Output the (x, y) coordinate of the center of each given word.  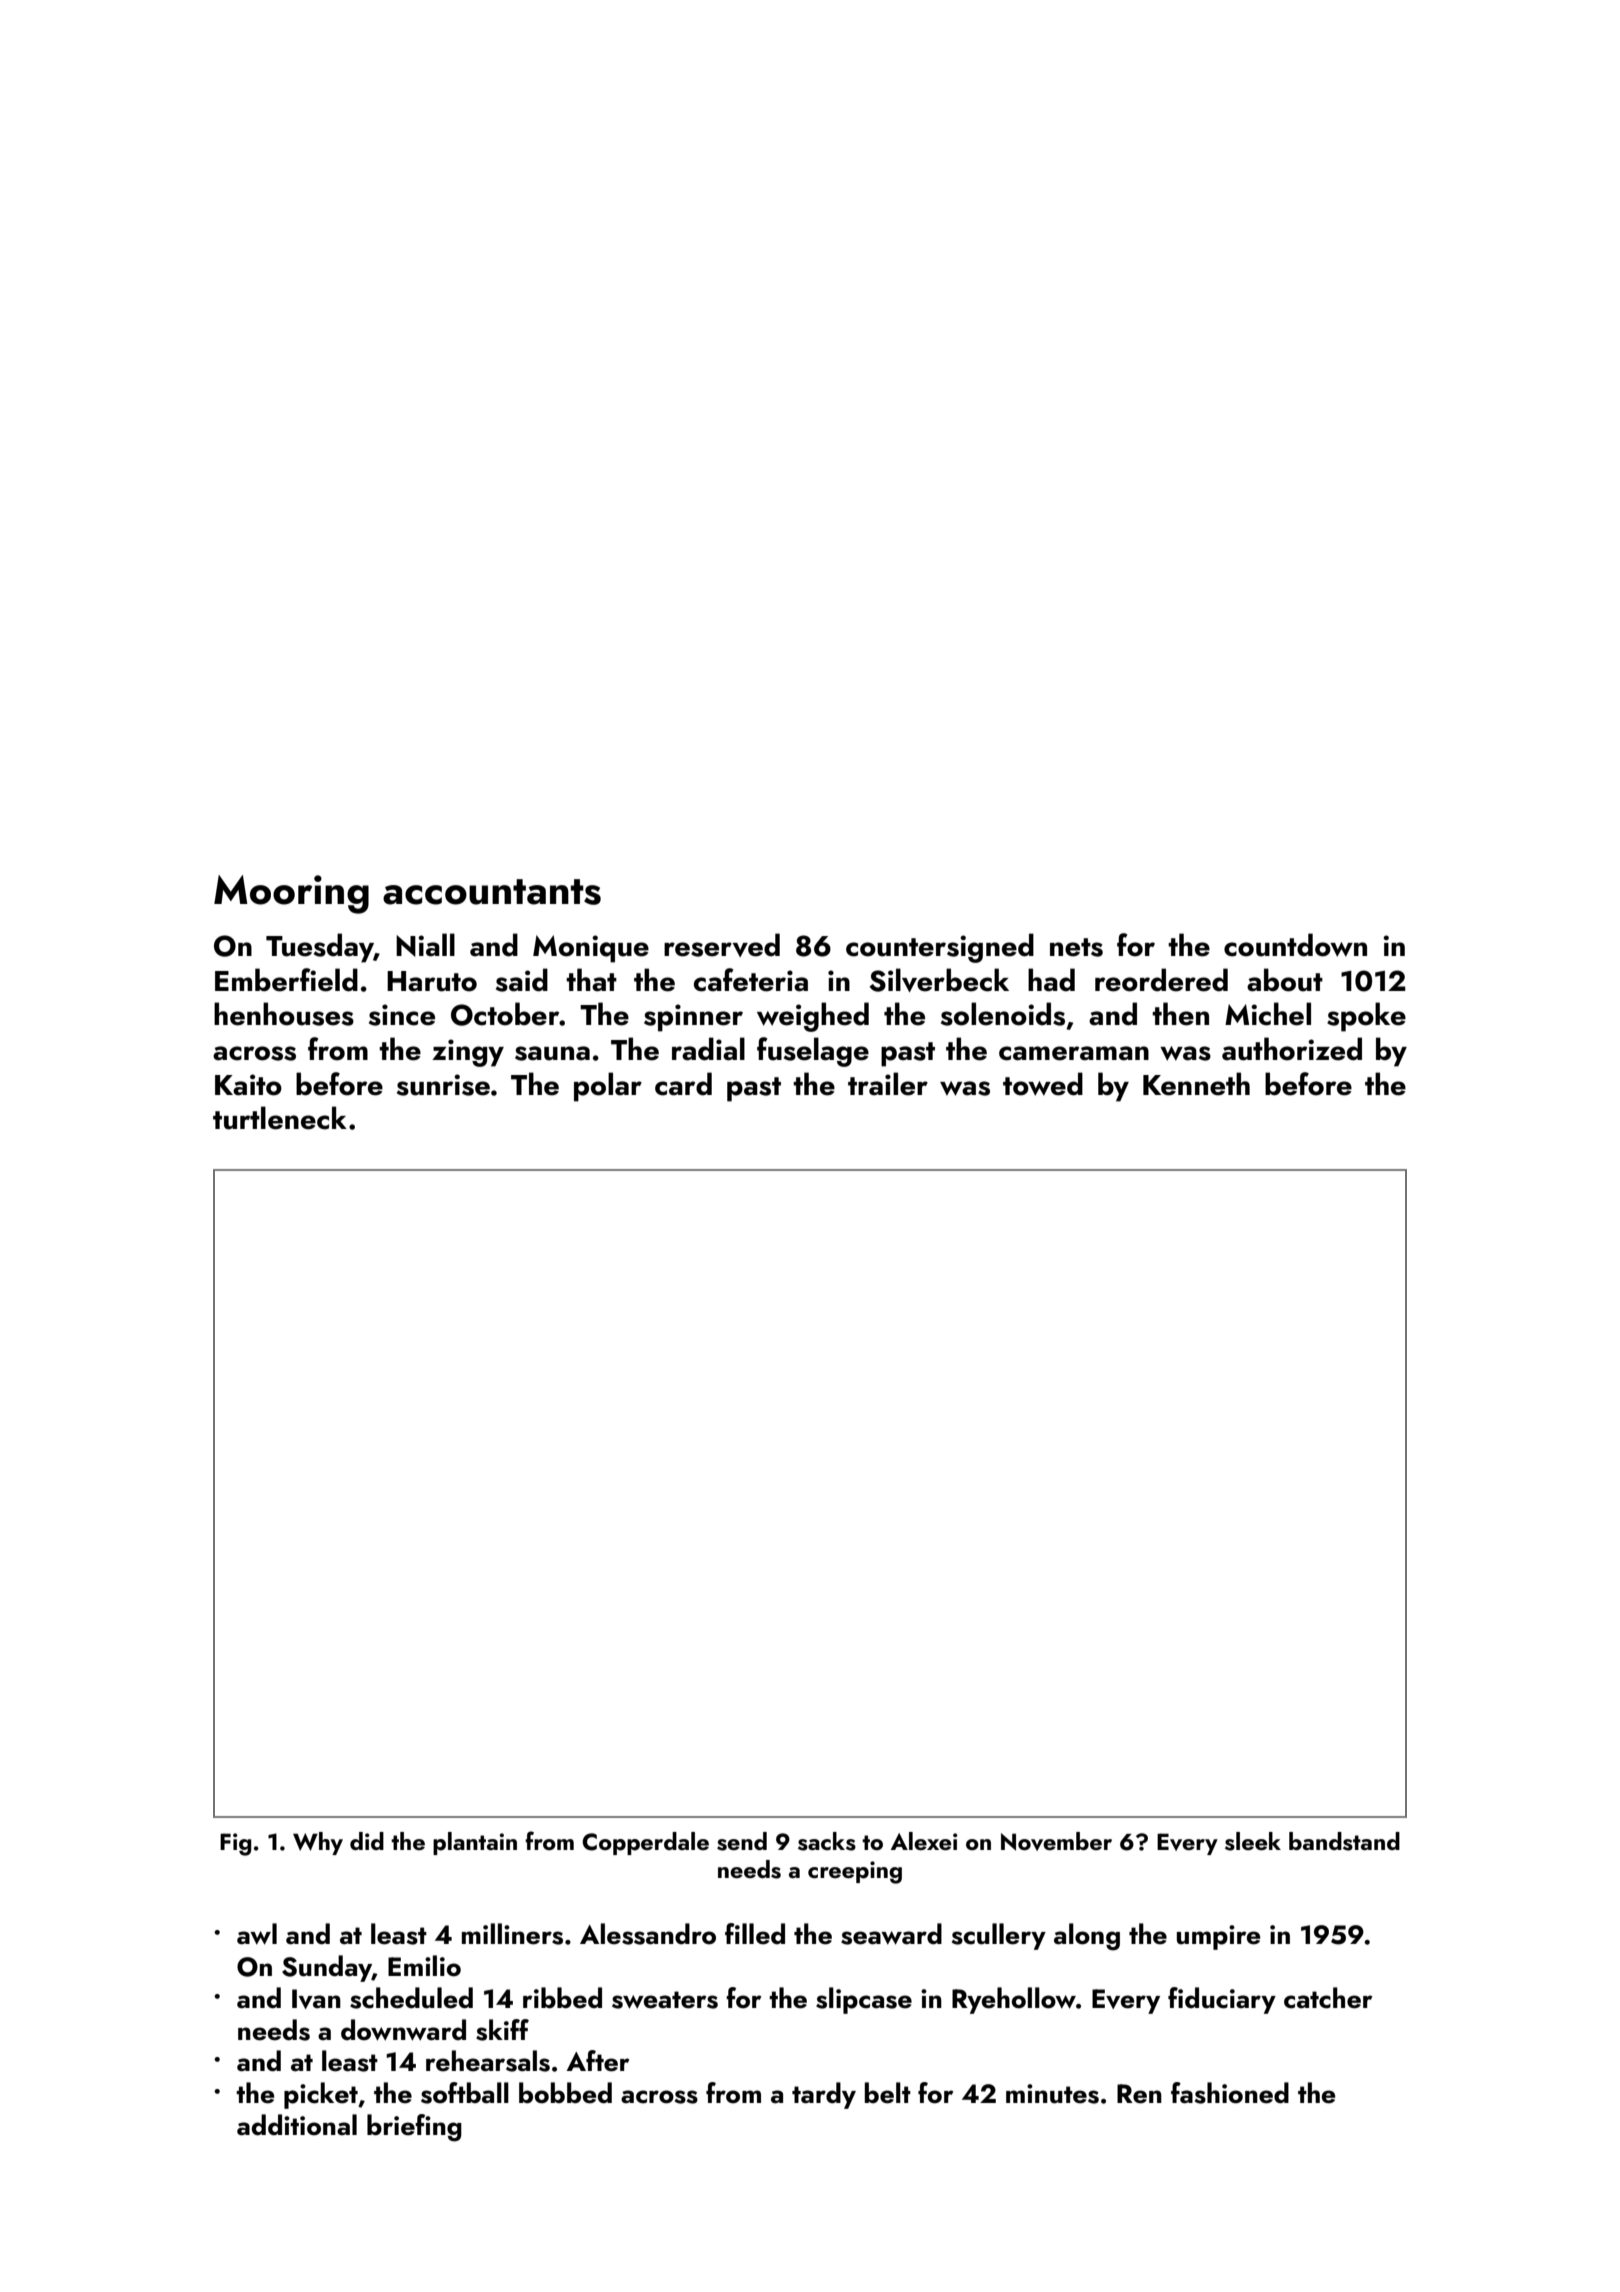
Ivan (316, 1999)
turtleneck (280, 1118)
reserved (722, 945)
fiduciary (1222, 2000)
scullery (999, 1936)
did (367, 1841)
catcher (1328, 1998)
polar (608, 1087)
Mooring (291, 894)
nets (1076, 947)
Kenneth (1196, 1084)
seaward (891, 1934)
